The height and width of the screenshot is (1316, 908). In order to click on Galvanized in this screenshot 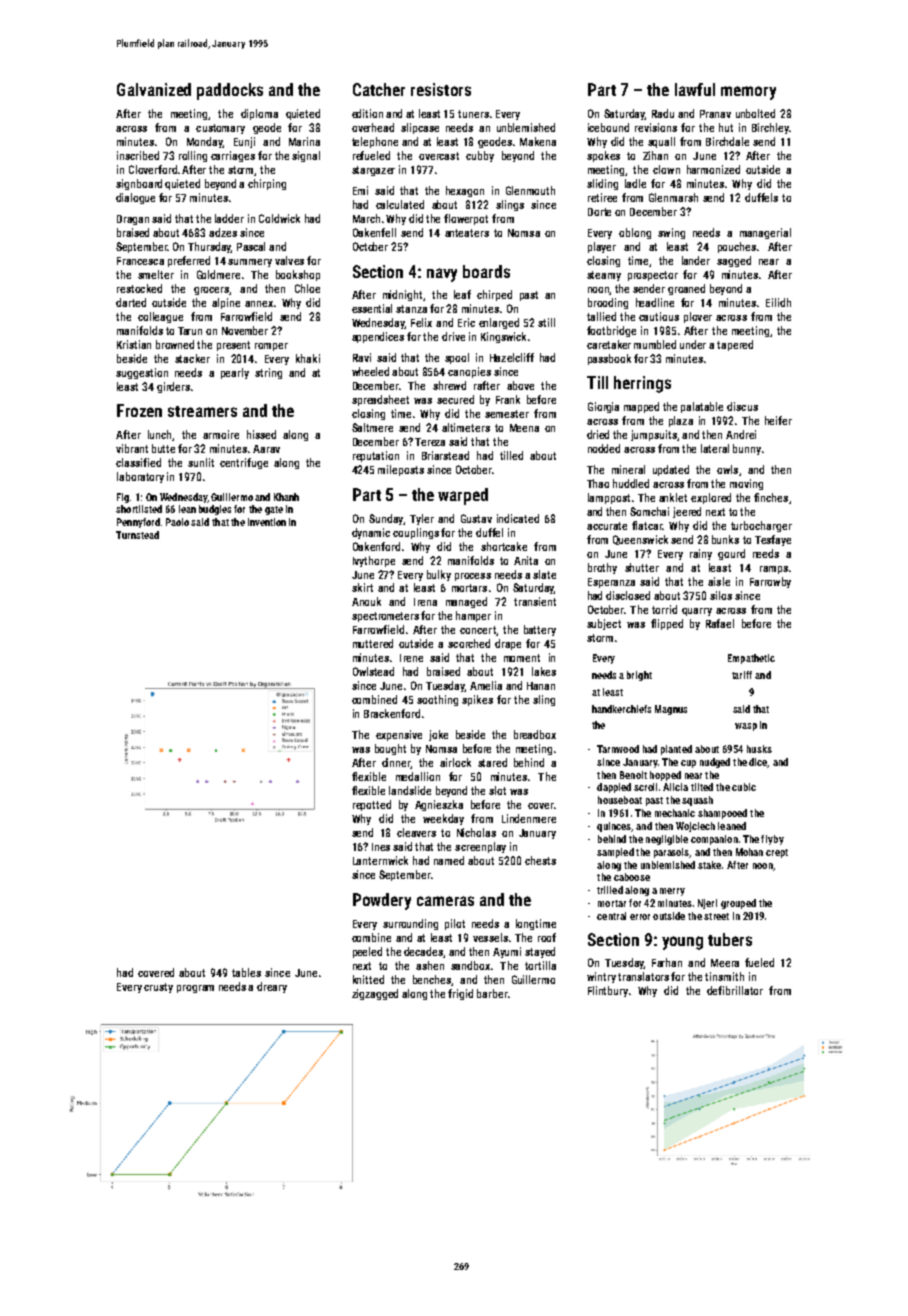, I will do `click(154, 89)`.
